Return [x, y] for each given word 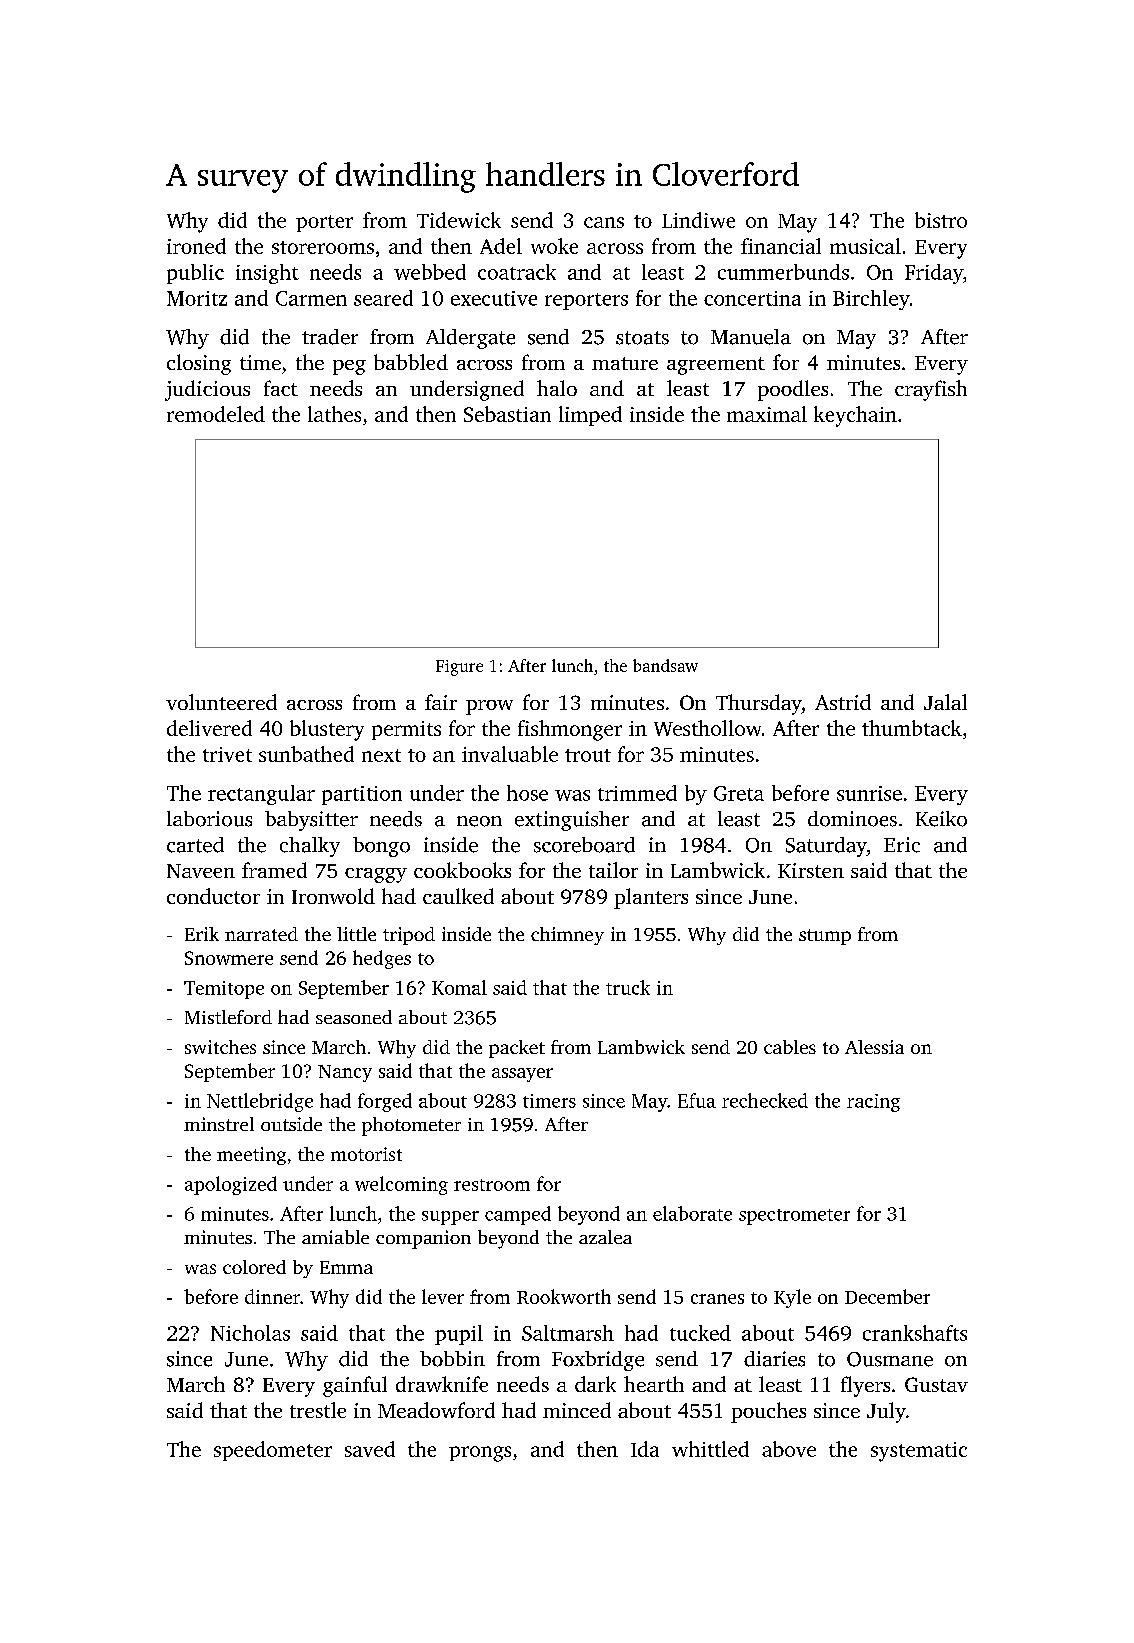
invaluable [510, 754]
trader [330, 337]
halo [557, 388]
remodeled [216, 414]
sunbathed [306, 754]
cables [790, 1047]
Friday [934, 274]
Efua [697, 1100]
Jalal [945, 702]
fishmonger [570, 730]
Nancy [345, 1073]
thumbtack [912, 728]
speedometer [273, 1451]
